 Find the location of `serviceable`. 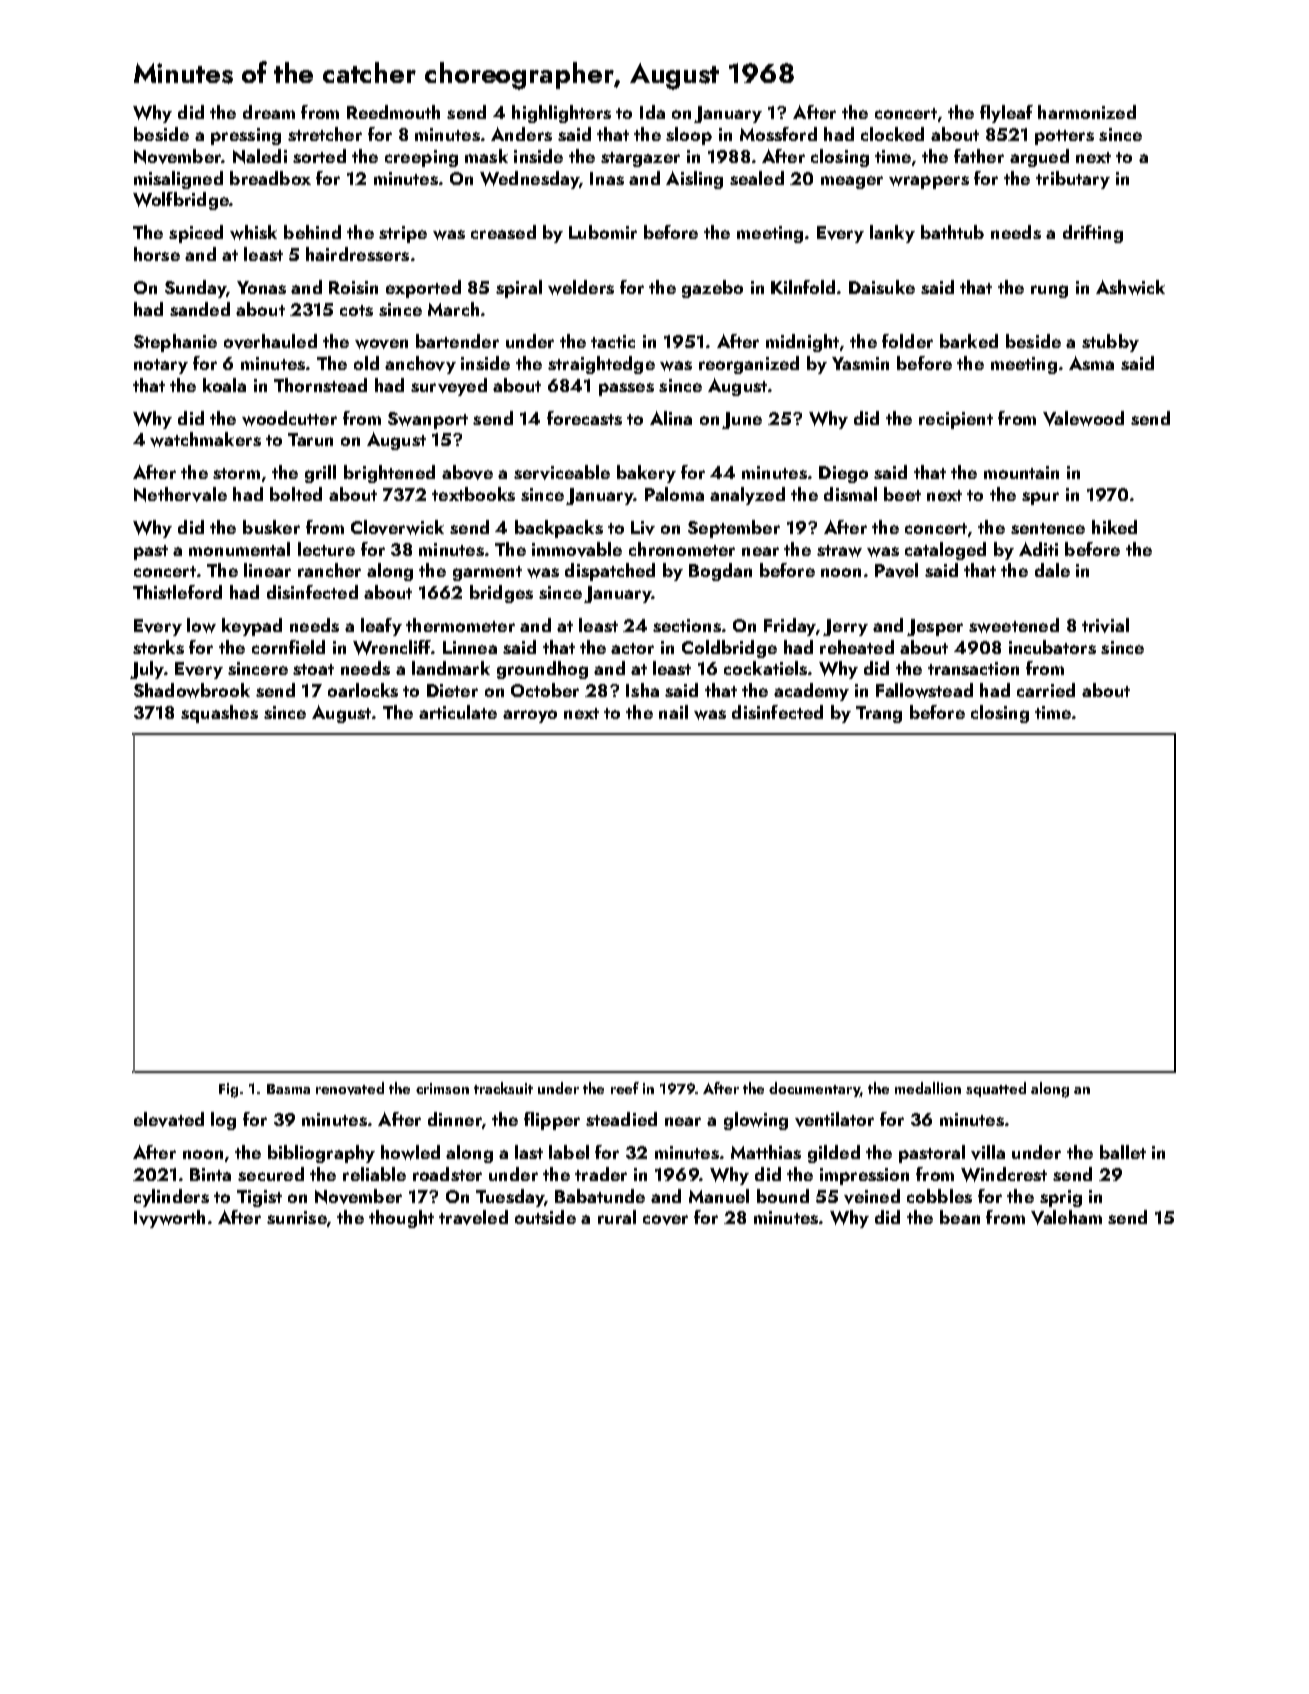

serviceable is located at coordinates (562, 472).
